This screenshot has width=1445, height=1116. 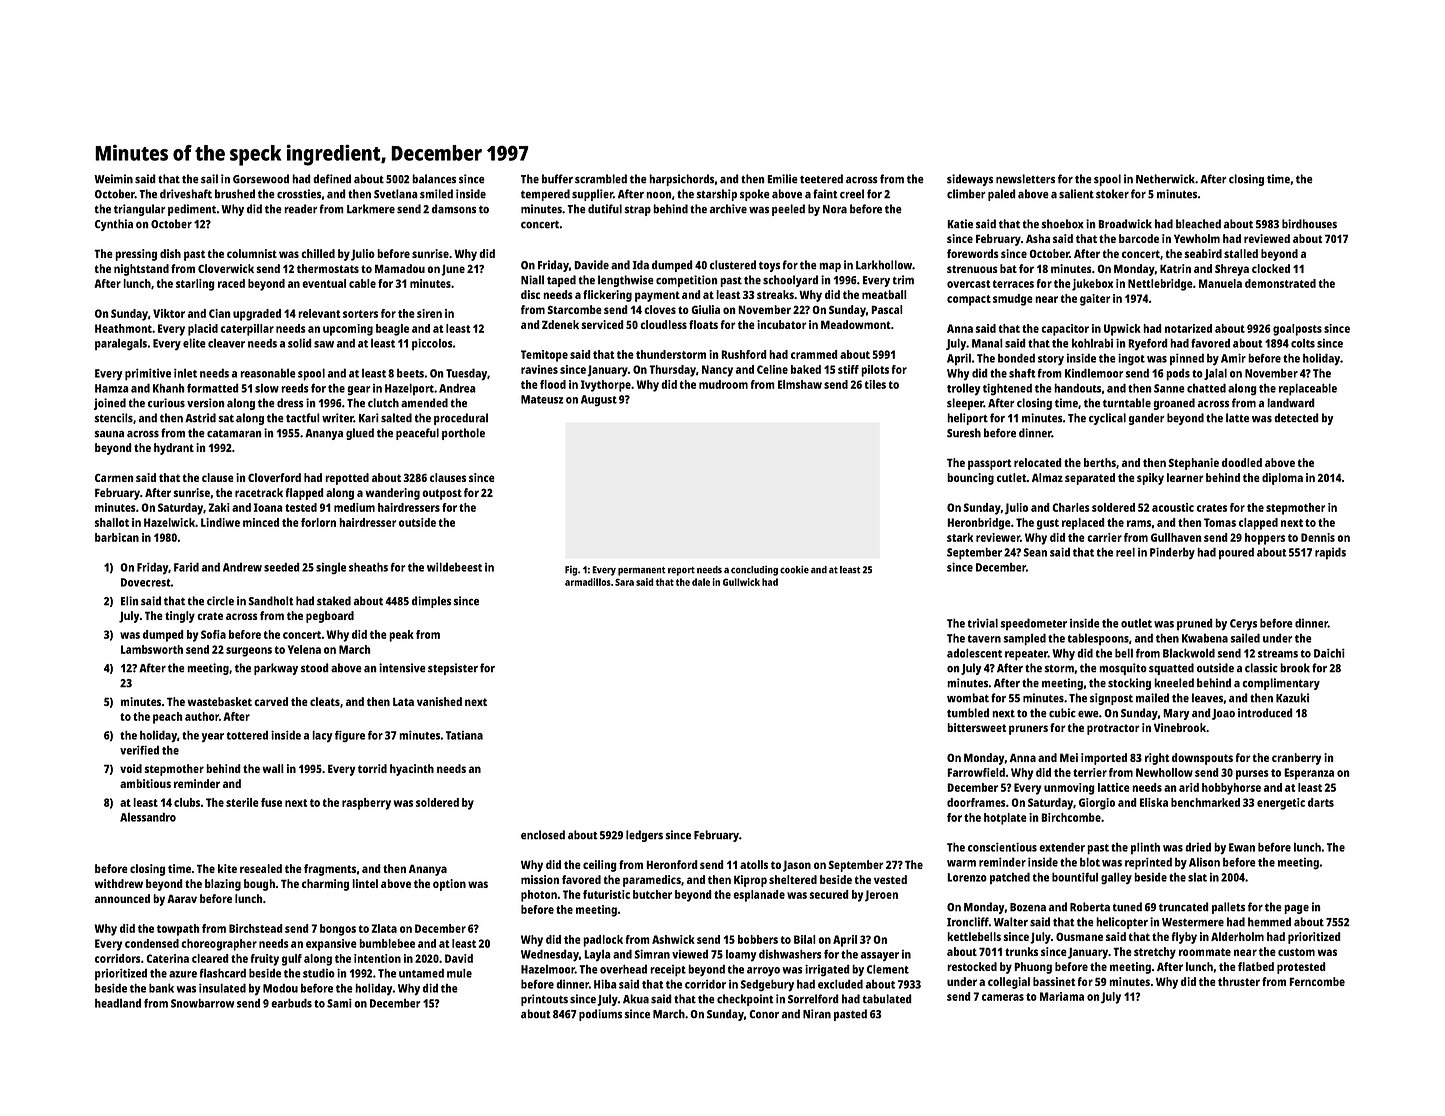 I want to click on supplier, so click(x=592, y=195).
